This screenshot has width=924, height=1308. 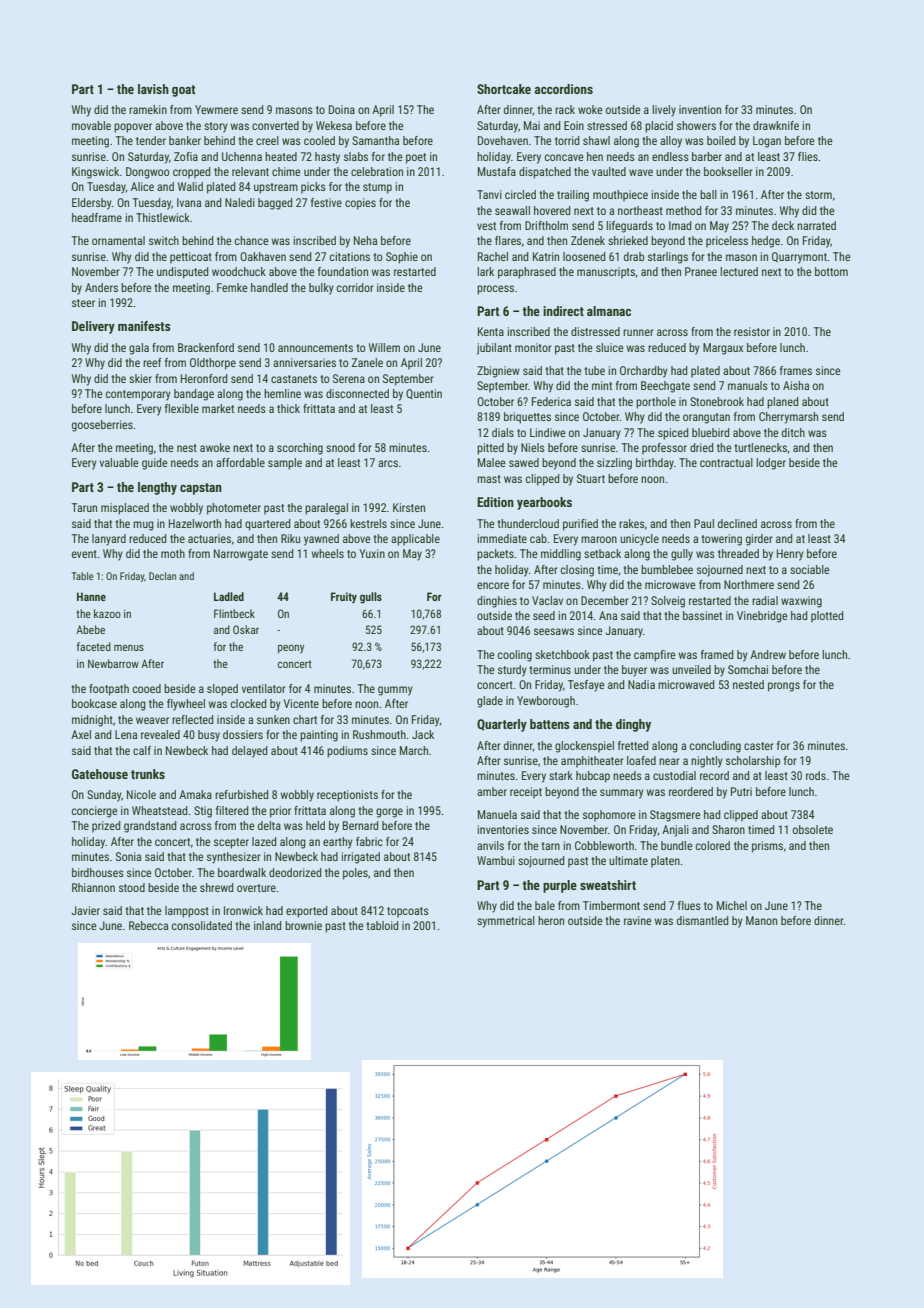 I want to click on wheels, so click(x=327, y=553).
